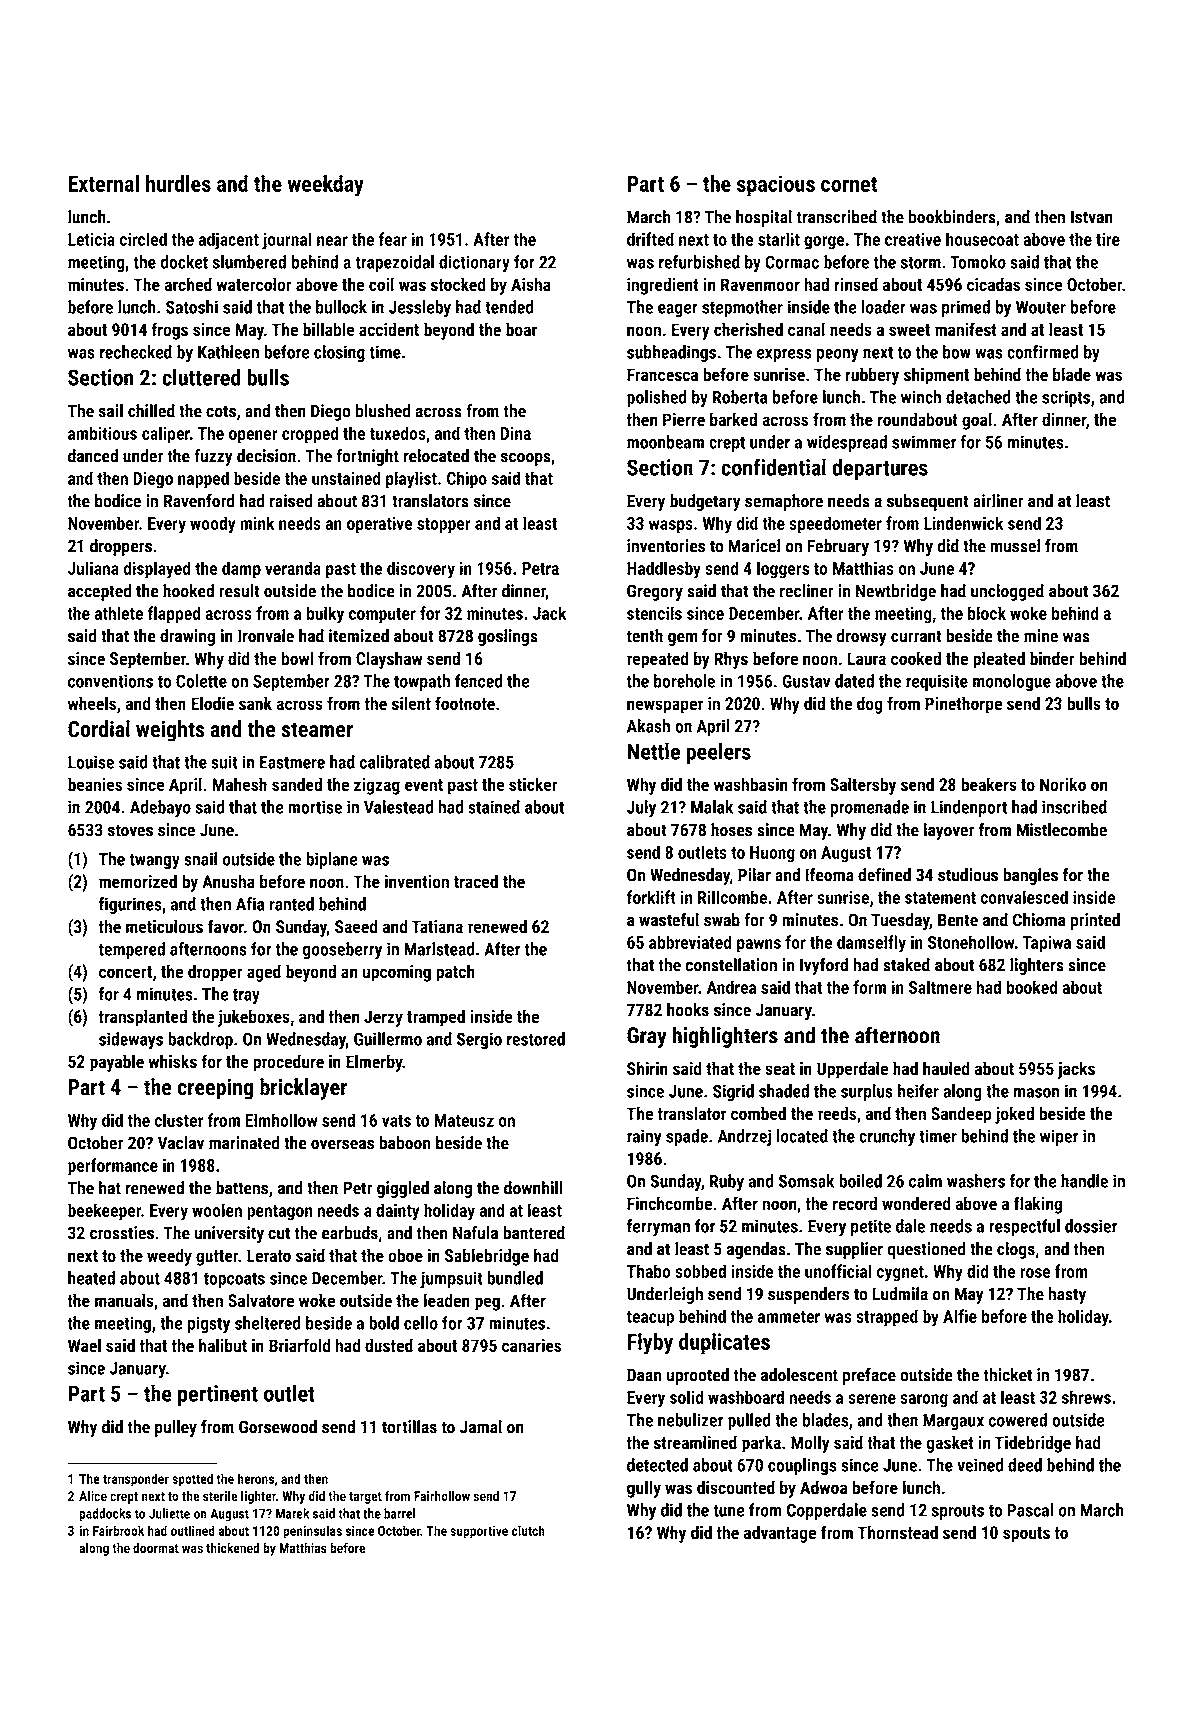 The image size is (1195, 1730). Describe the element at coordinates (169, 1513) in the screenshot. I see `Juliette` at that location.
